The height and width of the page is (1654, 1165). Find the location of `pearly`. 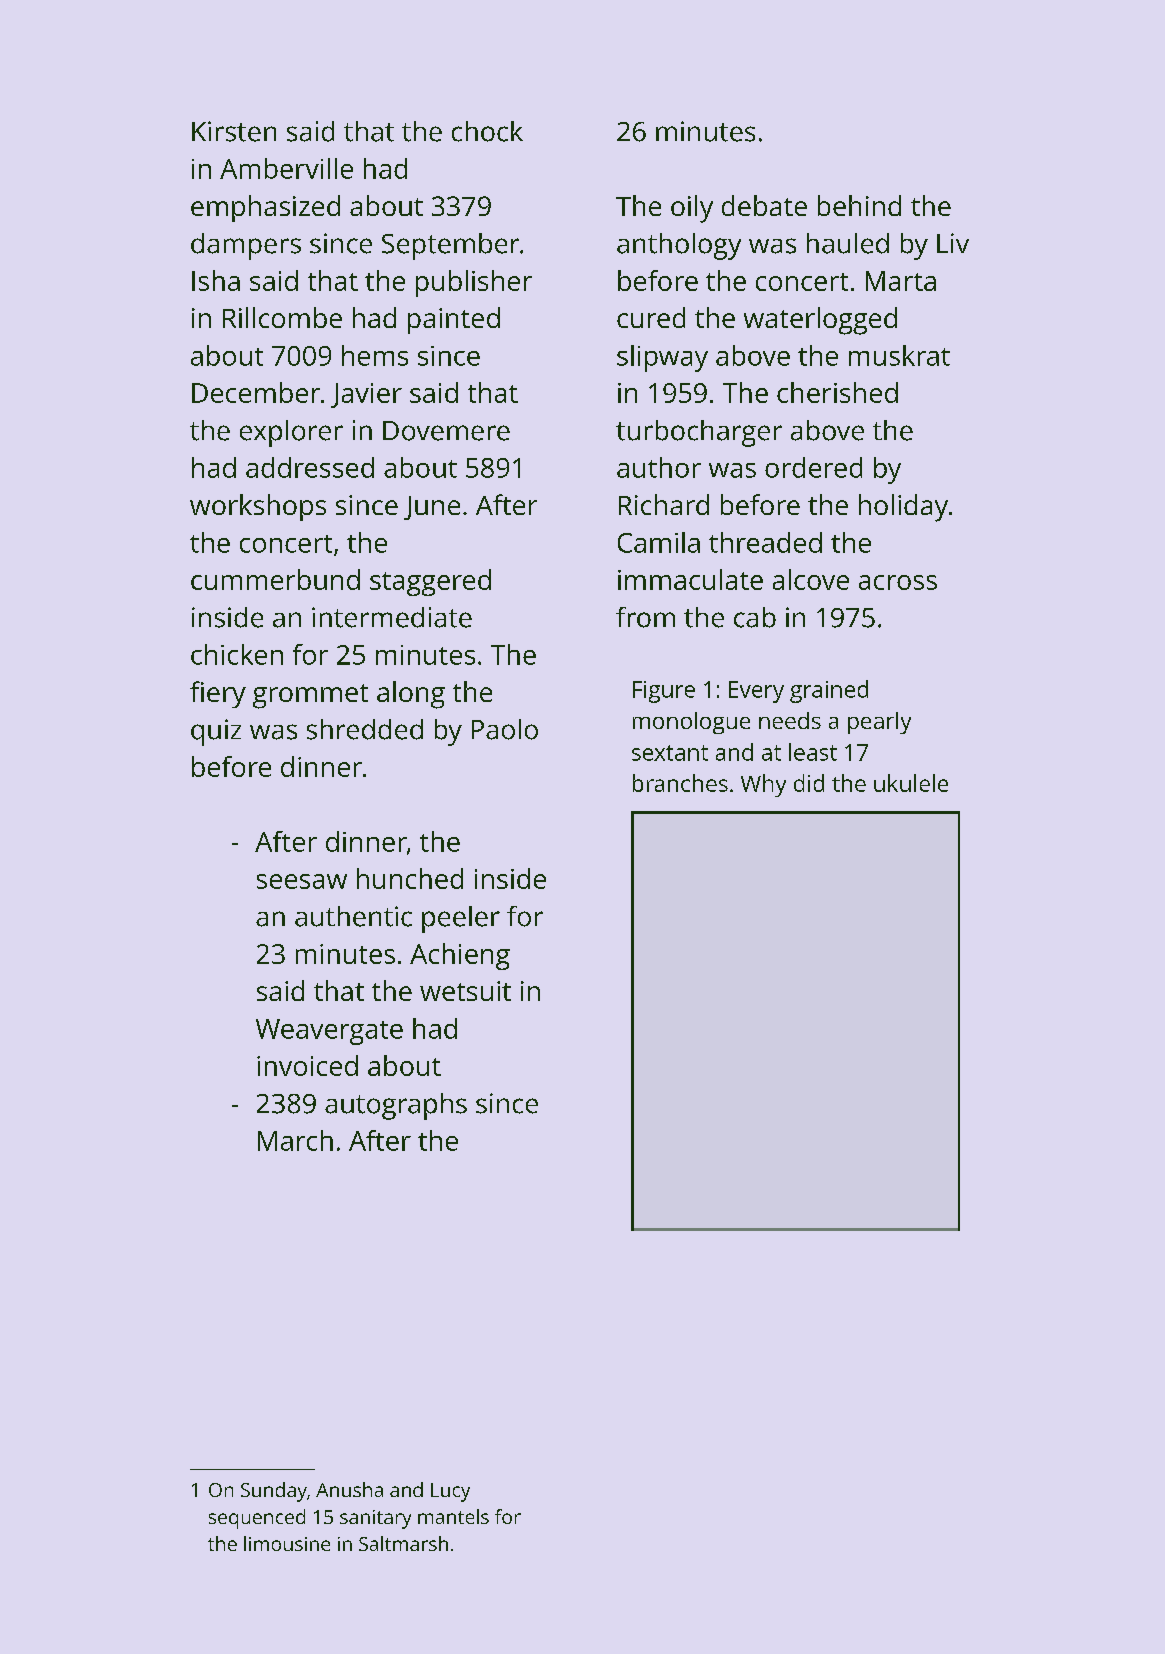

pearly is located at coordinates (879, 723).
